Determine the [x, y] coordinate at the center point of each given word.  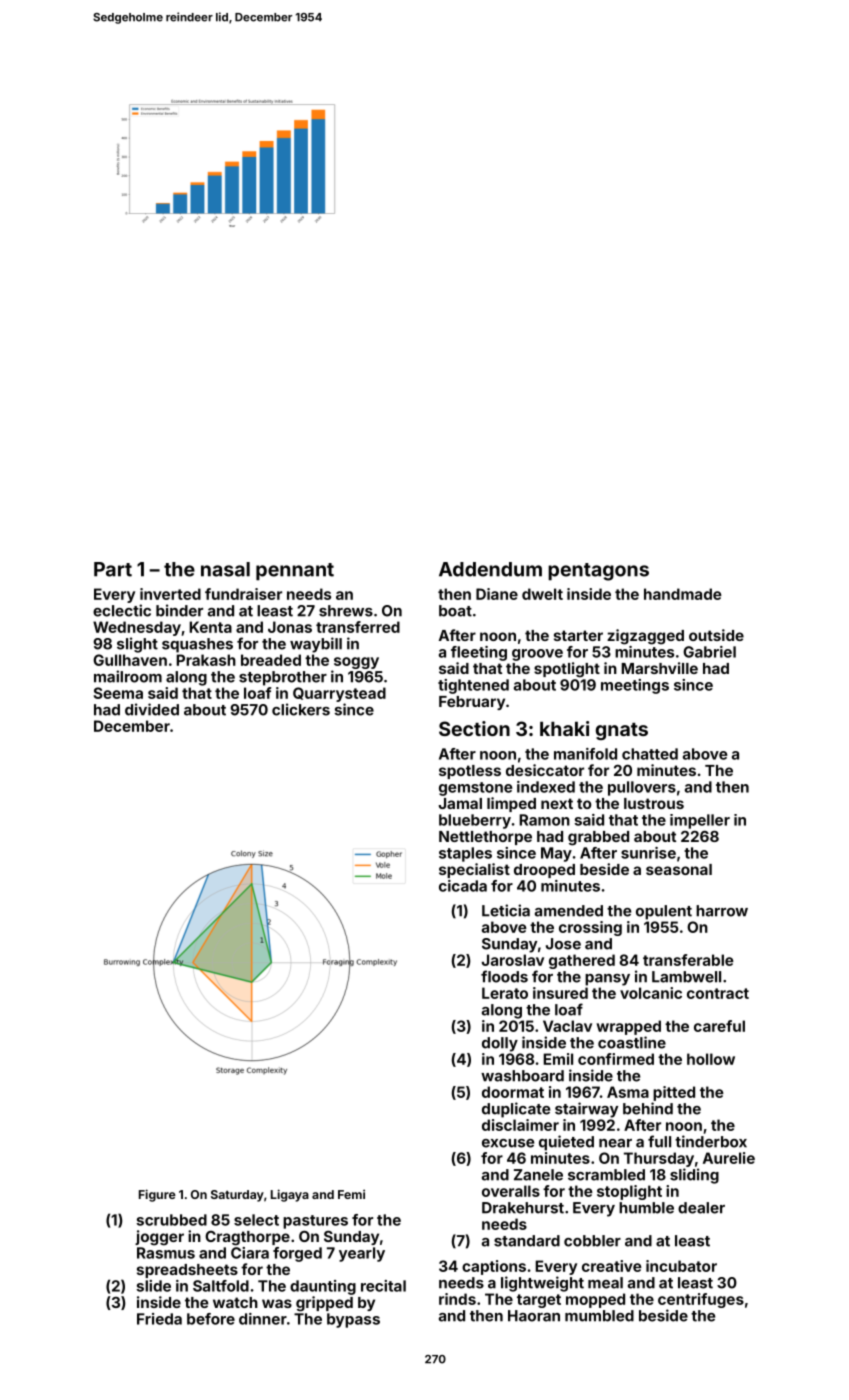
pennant [295, 572]
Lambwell [686, 977]
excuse [508, 1143]
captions [494, 1267]
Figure [157, 1195]
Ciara [250, 1253]
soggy [356, 663]
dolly [500, 1044]
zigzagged [645, 637]
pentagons [598, 572]
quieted [566, 1143]
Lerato [505, 993]
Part [113, 569]
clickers [301, 709]
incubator [681, 1266]
